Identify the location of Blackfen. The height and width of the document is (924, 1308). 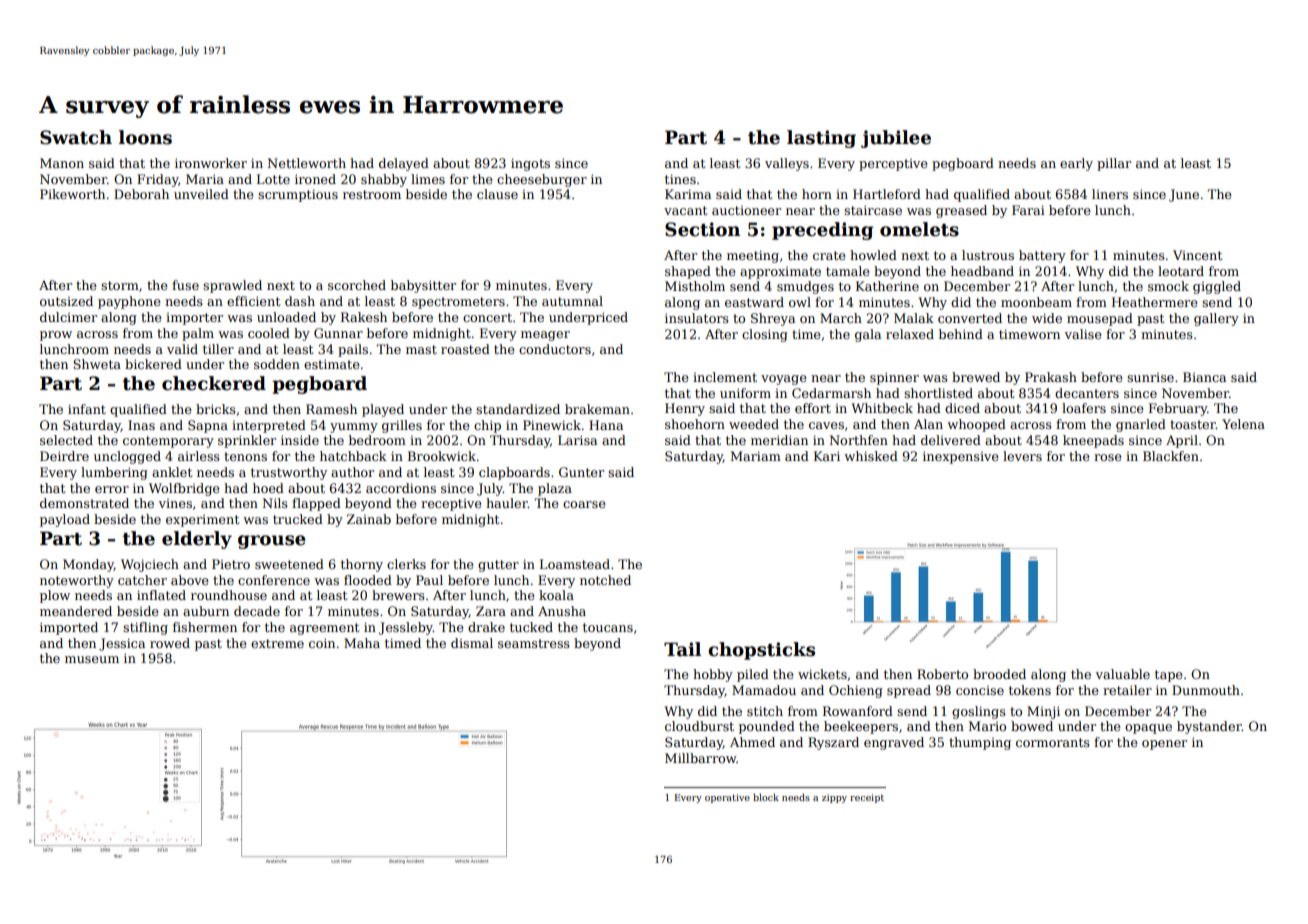
(1171, 456).
